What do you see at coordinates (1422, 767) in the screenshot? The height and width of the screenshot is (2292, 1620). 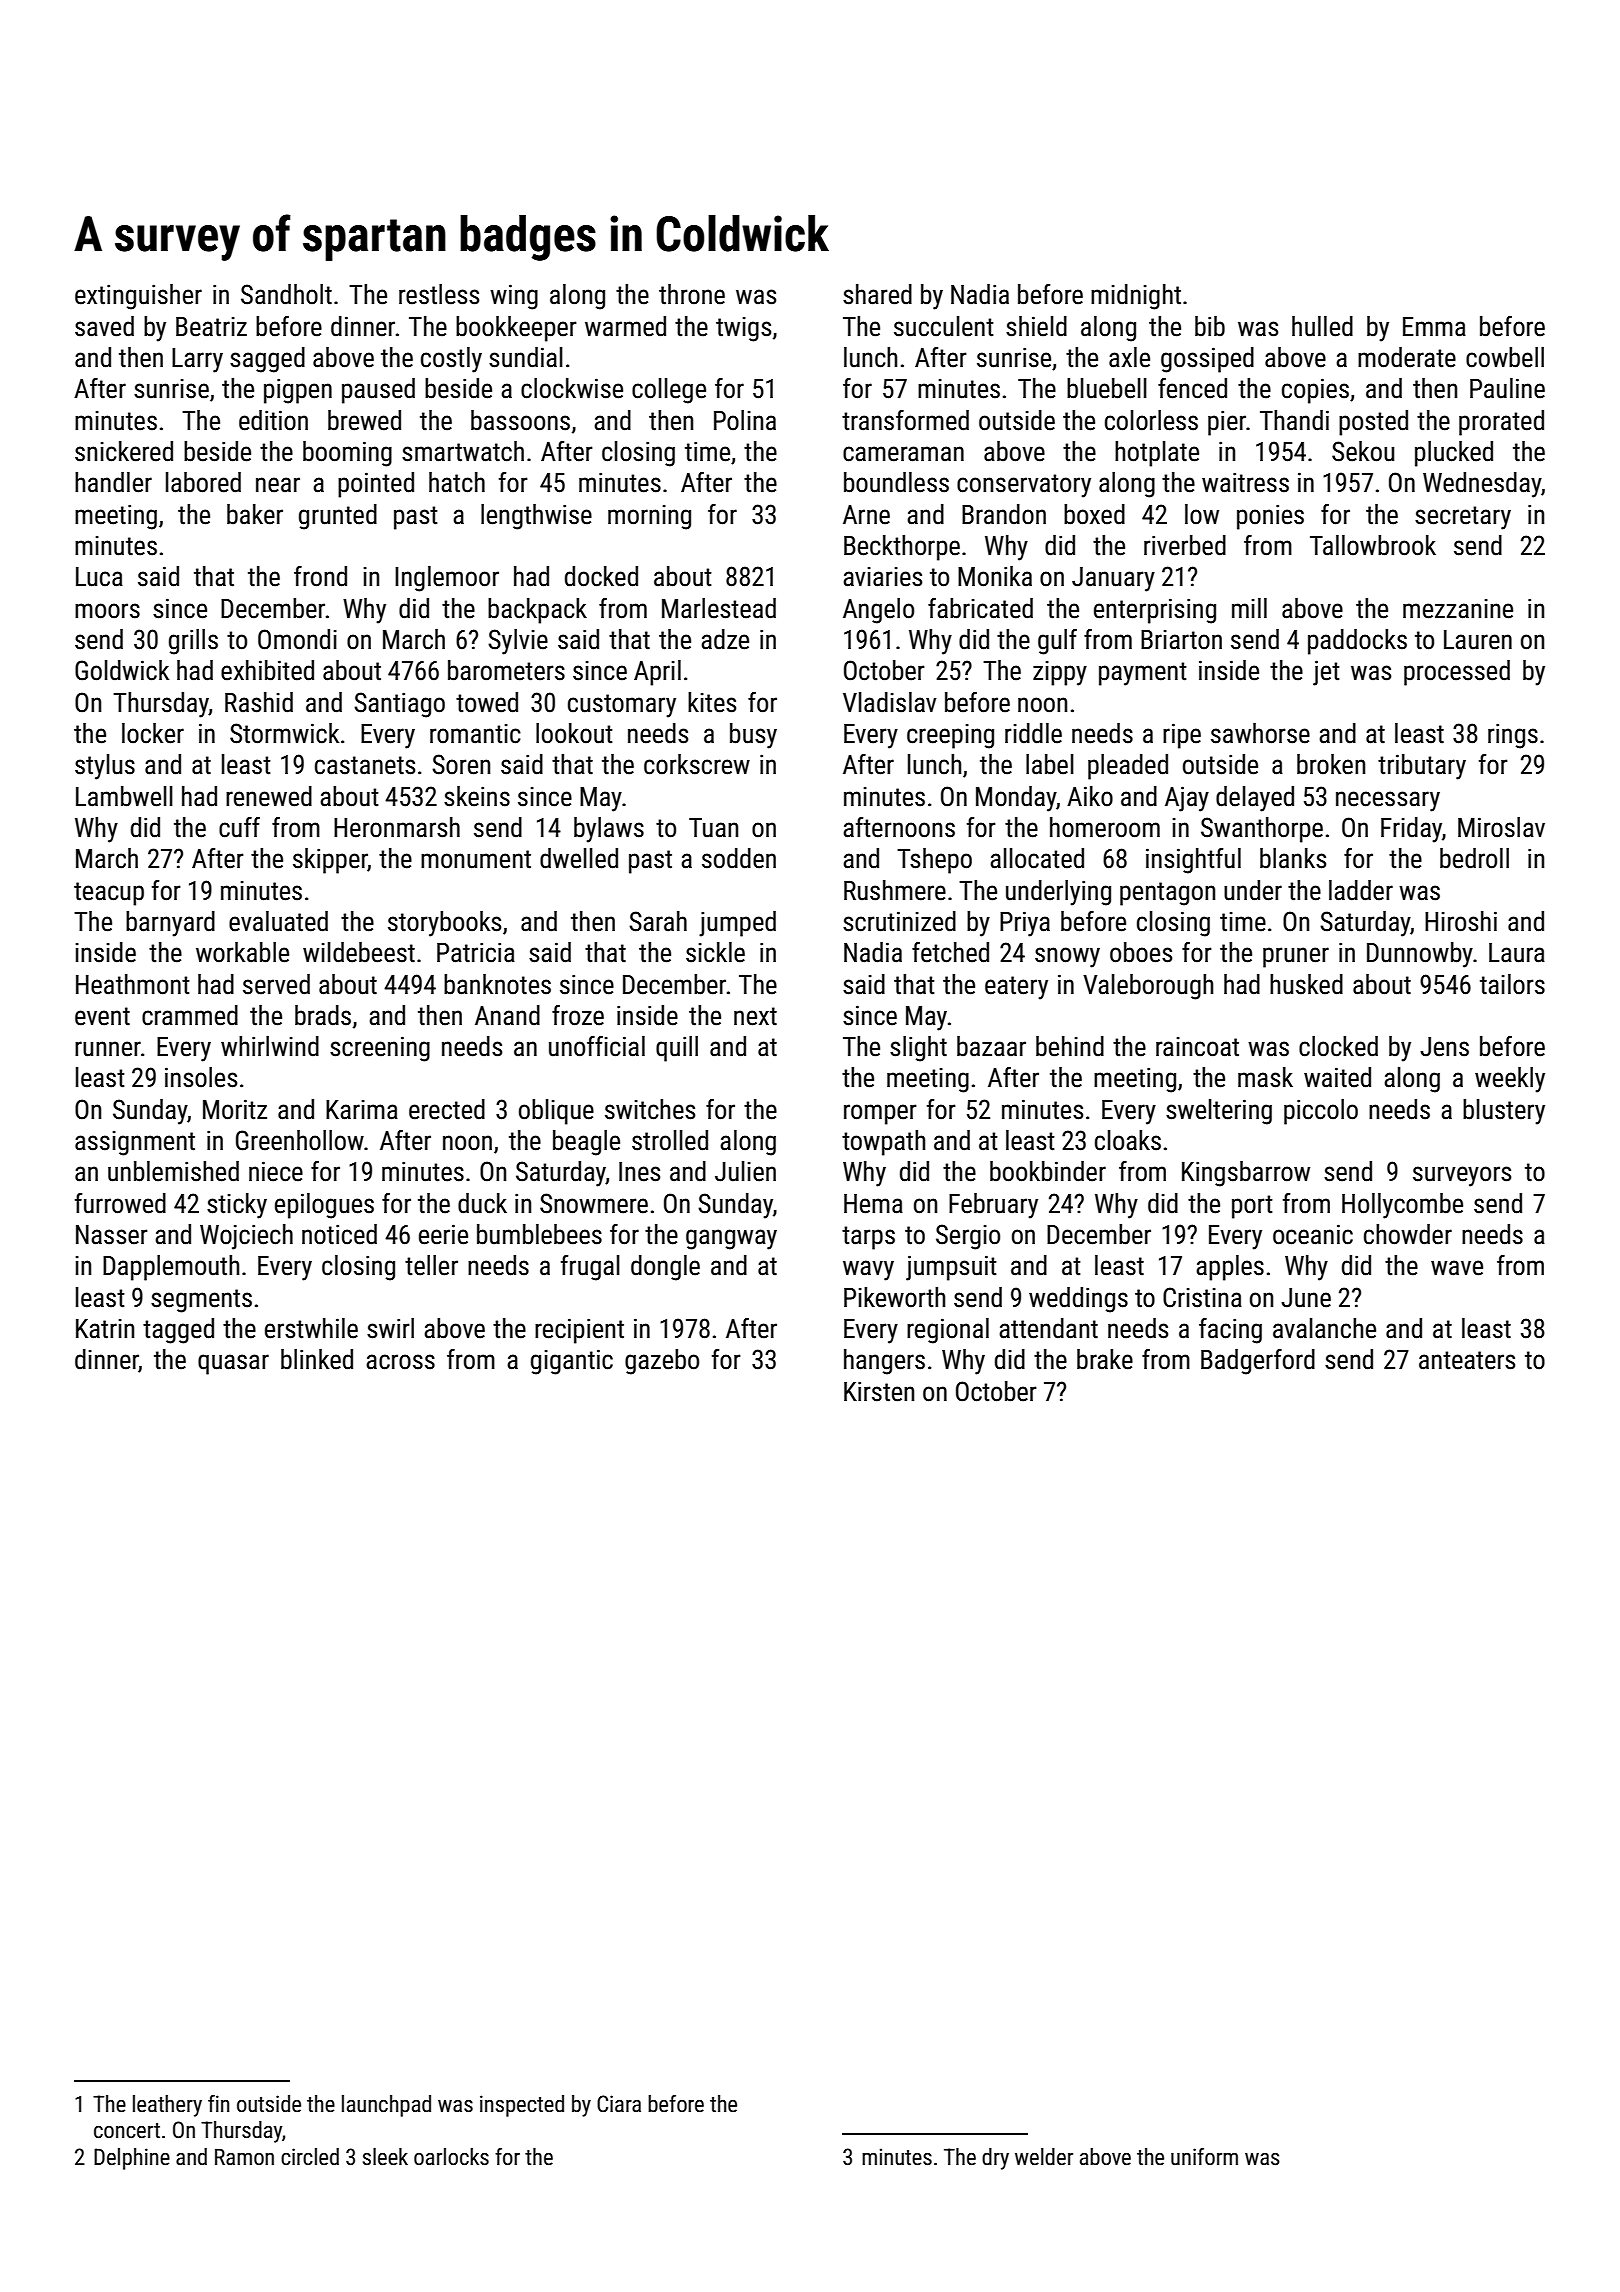 I see `tributary` at bounding box center [1422, 767].
